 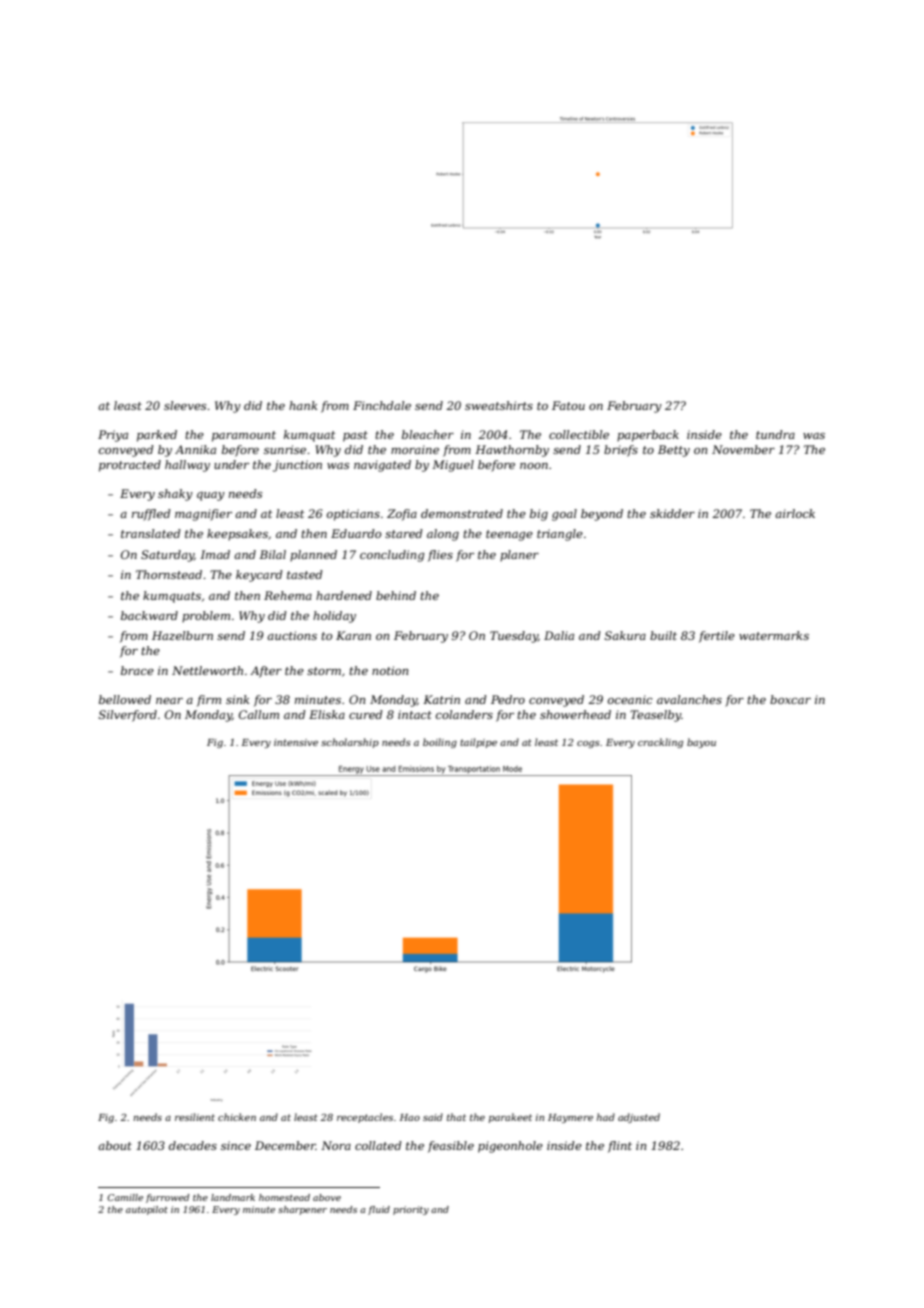 I want to click on avalanches, so click(x=689, y=699).
